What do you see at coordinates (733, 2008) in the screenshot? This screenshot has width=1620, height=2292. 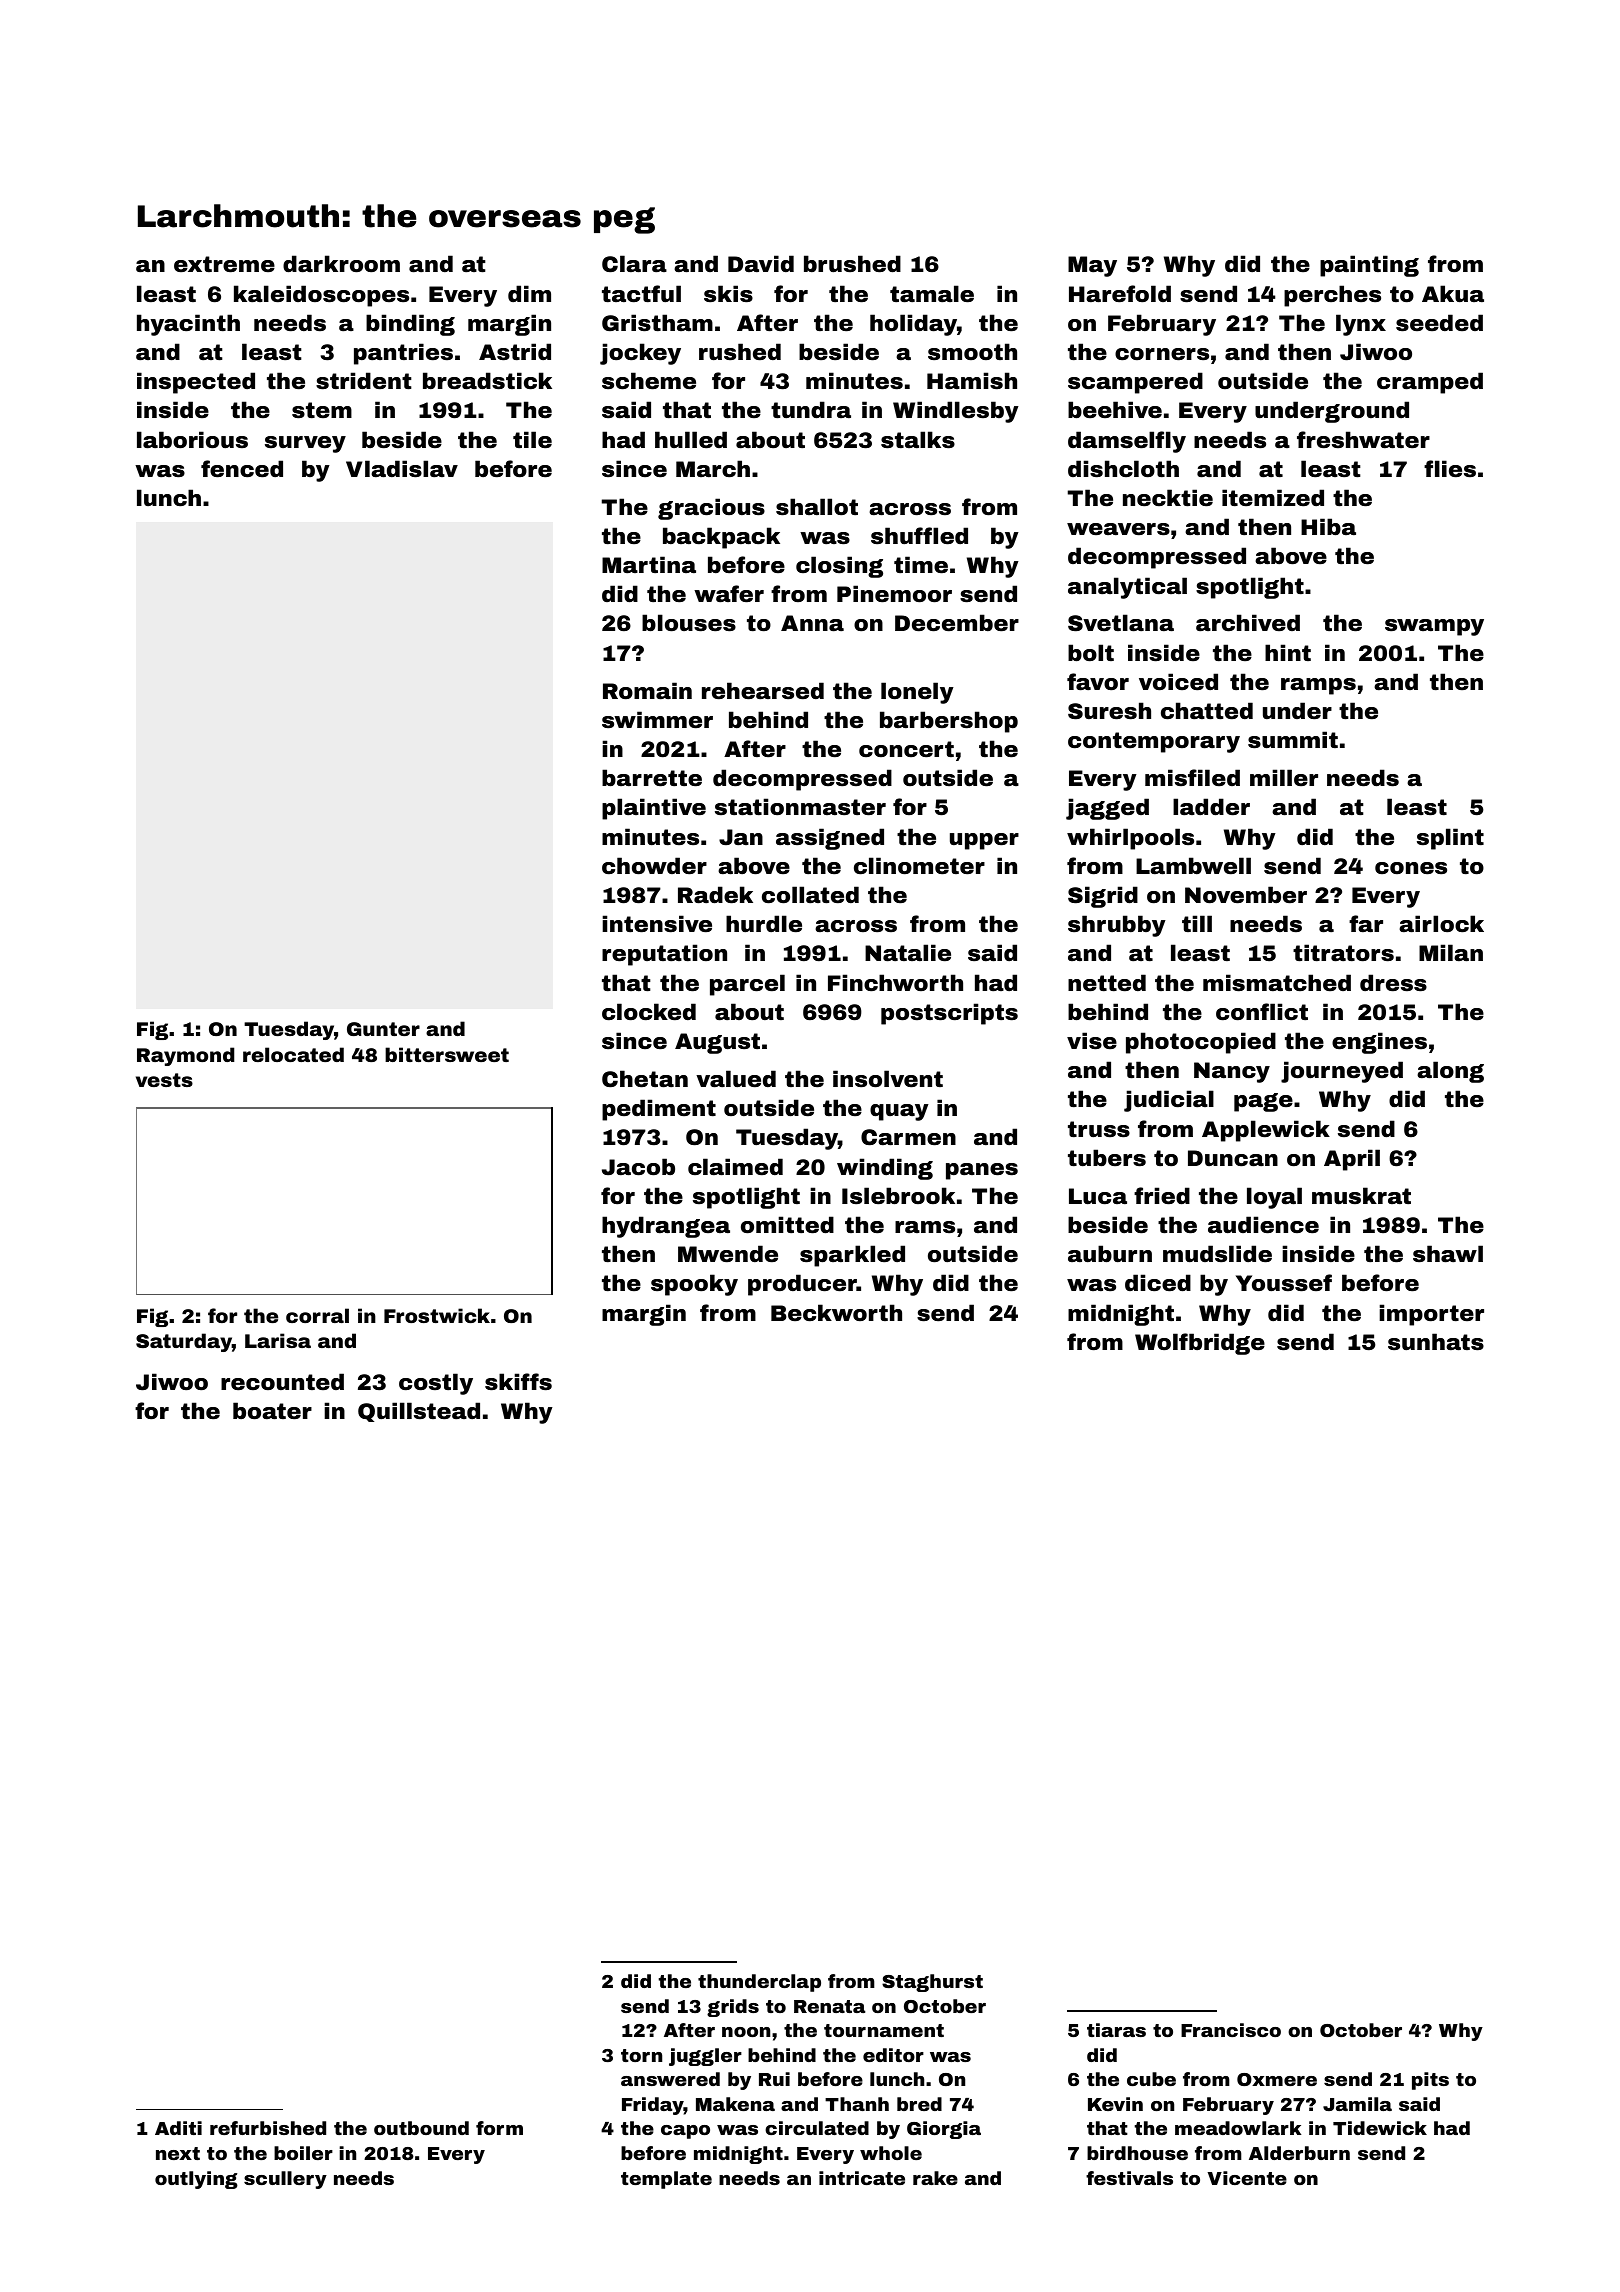 I see `grids` at bounding box center [733, 2008].
